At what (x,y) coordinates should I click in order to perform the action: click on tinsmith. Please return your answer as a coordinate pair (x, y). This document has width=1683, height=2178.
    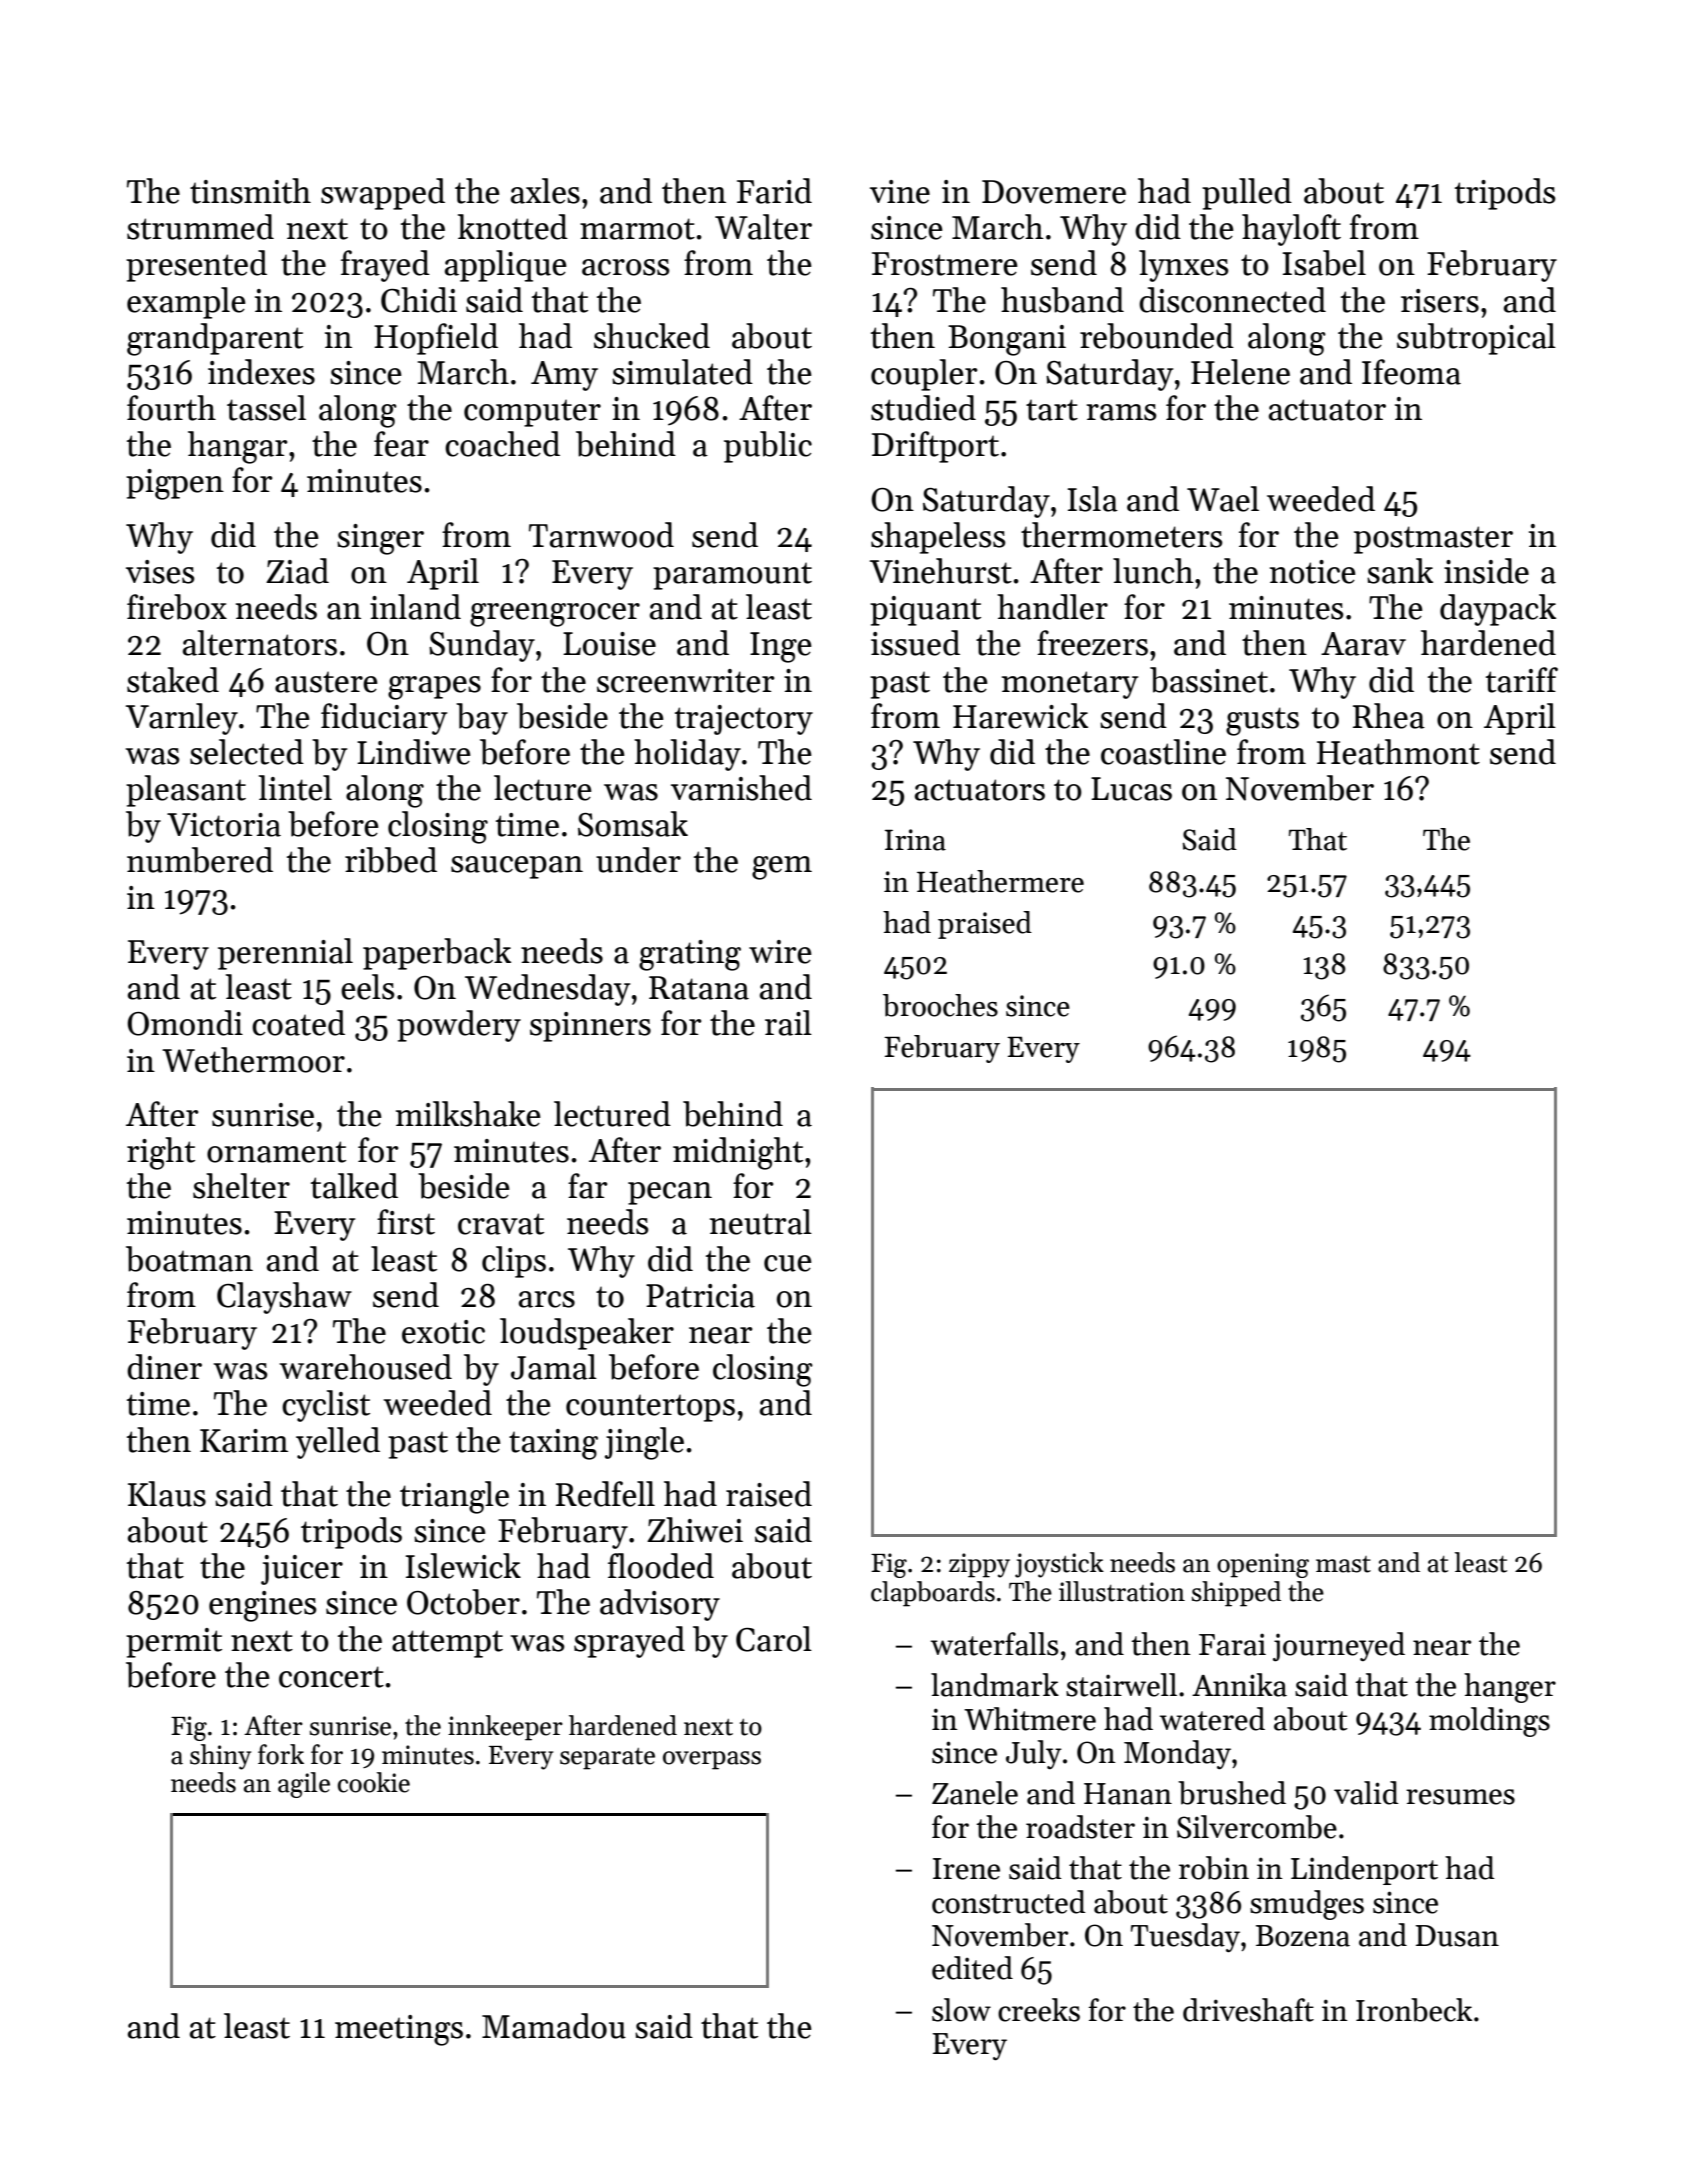
    Looking at the image, I should click on (250, 191).
